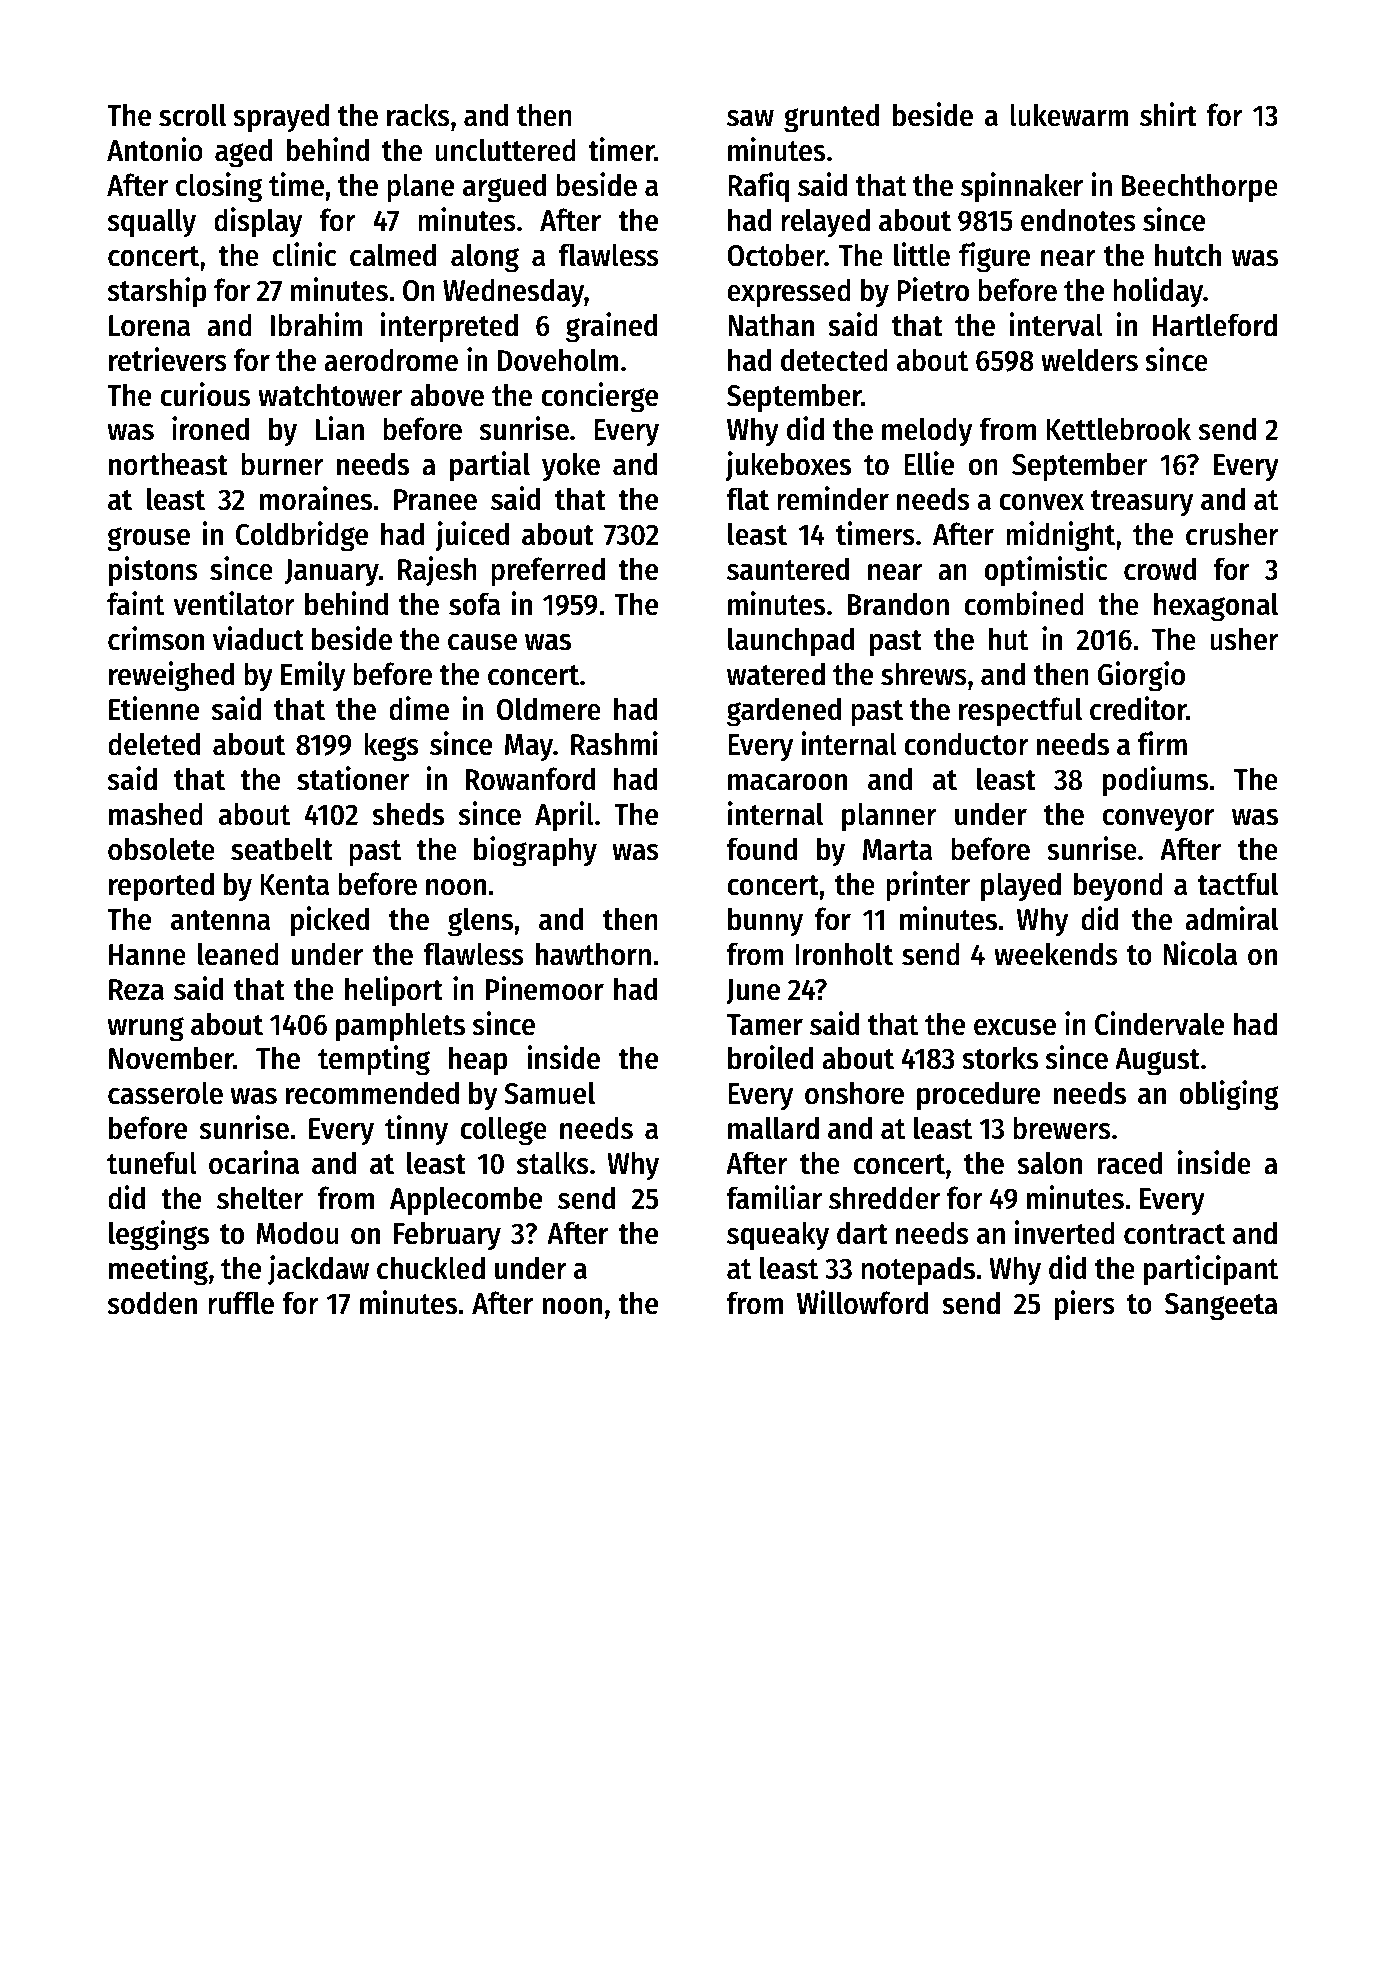 The width and height of the document is (1386, 1969). I want to click on piers, so click(1085, 1305).
